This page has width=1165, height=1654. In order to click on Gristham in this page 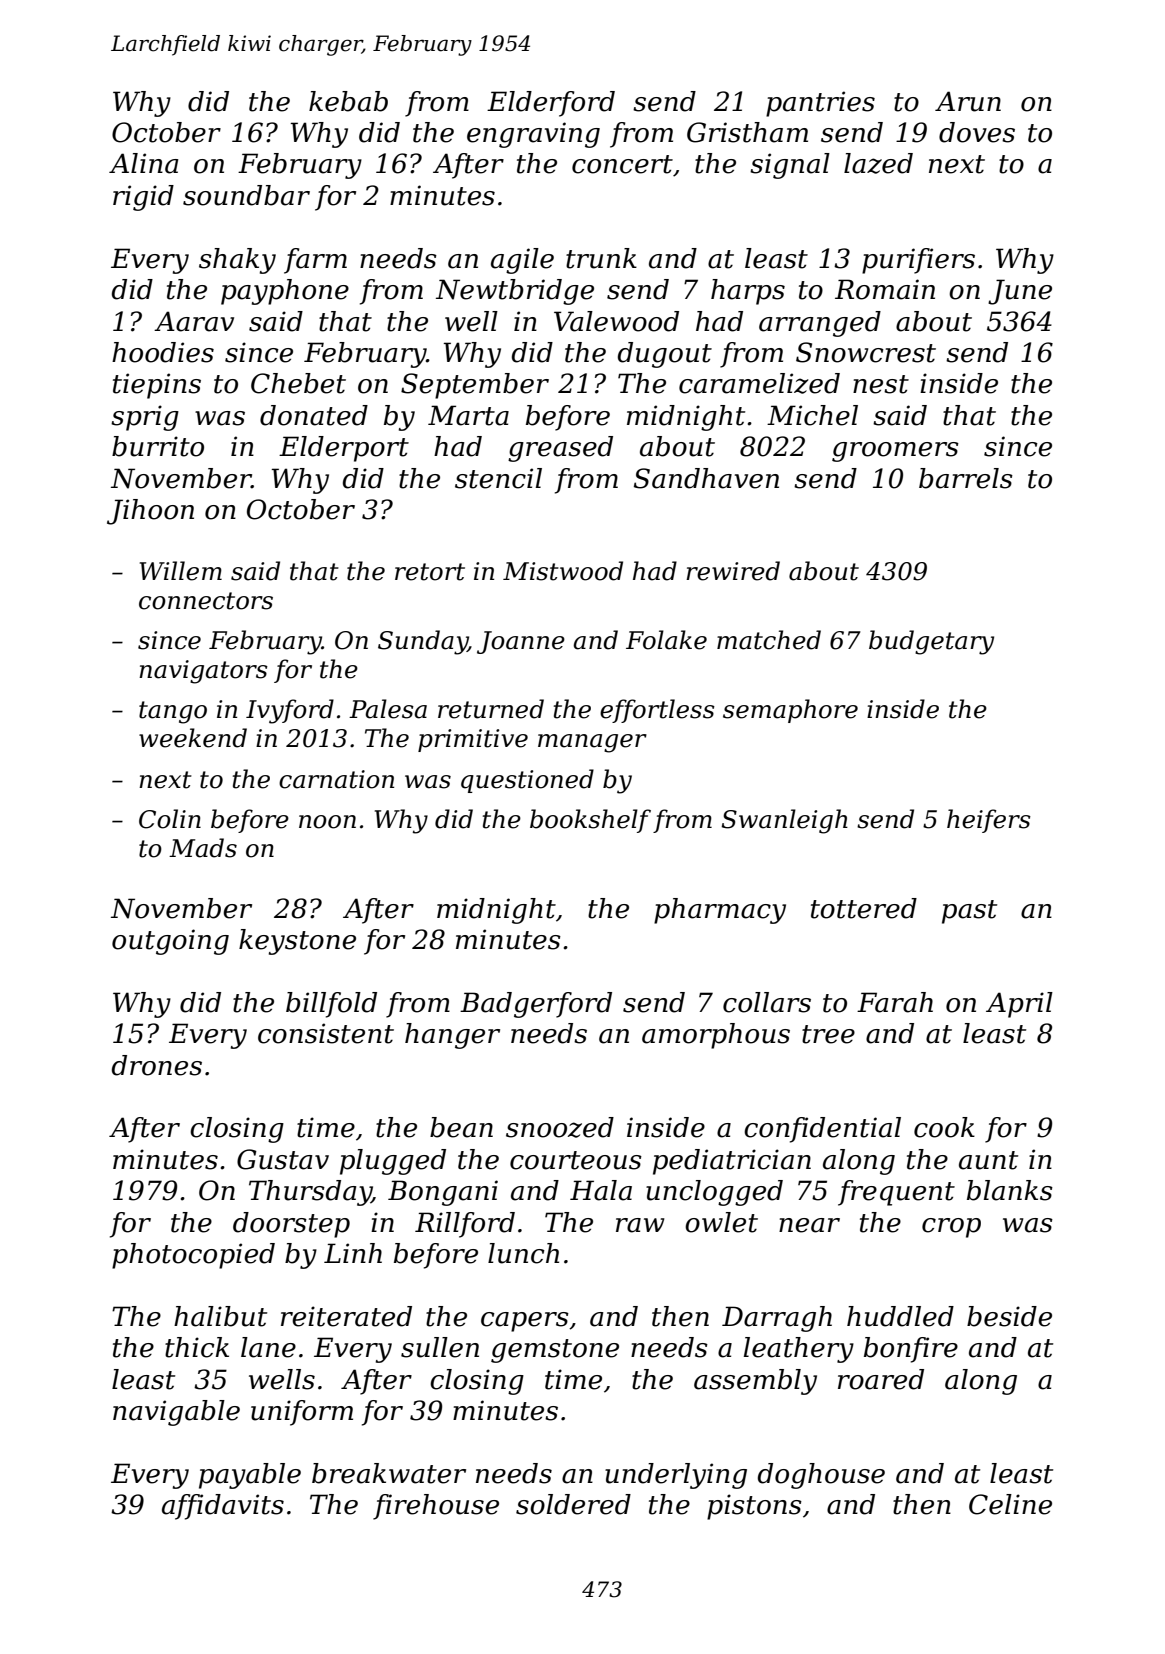, I will do `click(747, 132)`.
